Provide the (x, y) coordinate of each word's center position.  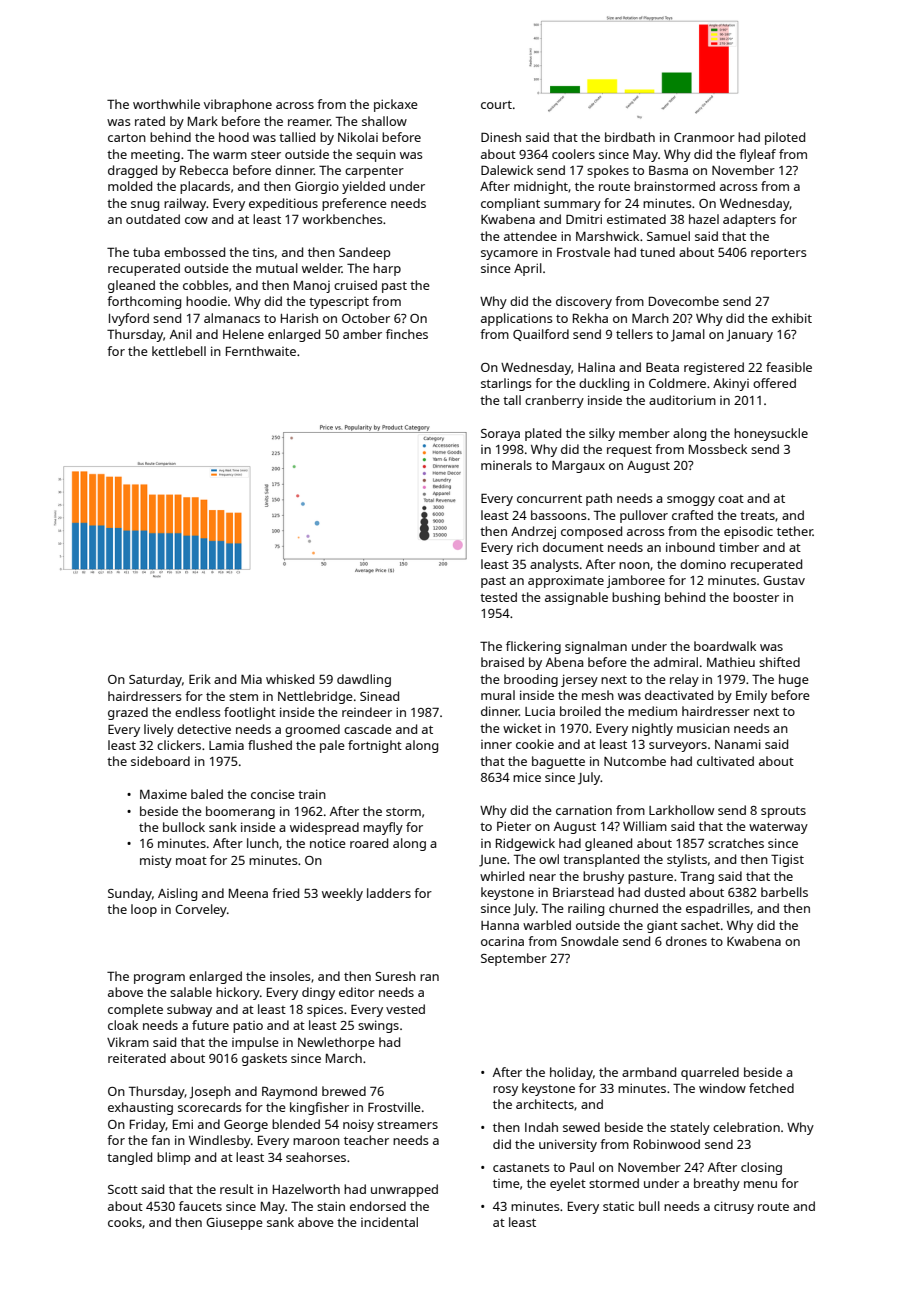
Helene (243, 334)
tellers (634, 334)
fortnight (375, 746)
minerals (506, 465)
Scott (123, 1189)
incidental (389, 1222)
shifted (779, 662)
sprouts (783, 812)
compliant (510, 204)
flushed (270, 745)
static (618, 1206)
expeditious (283, 204)
